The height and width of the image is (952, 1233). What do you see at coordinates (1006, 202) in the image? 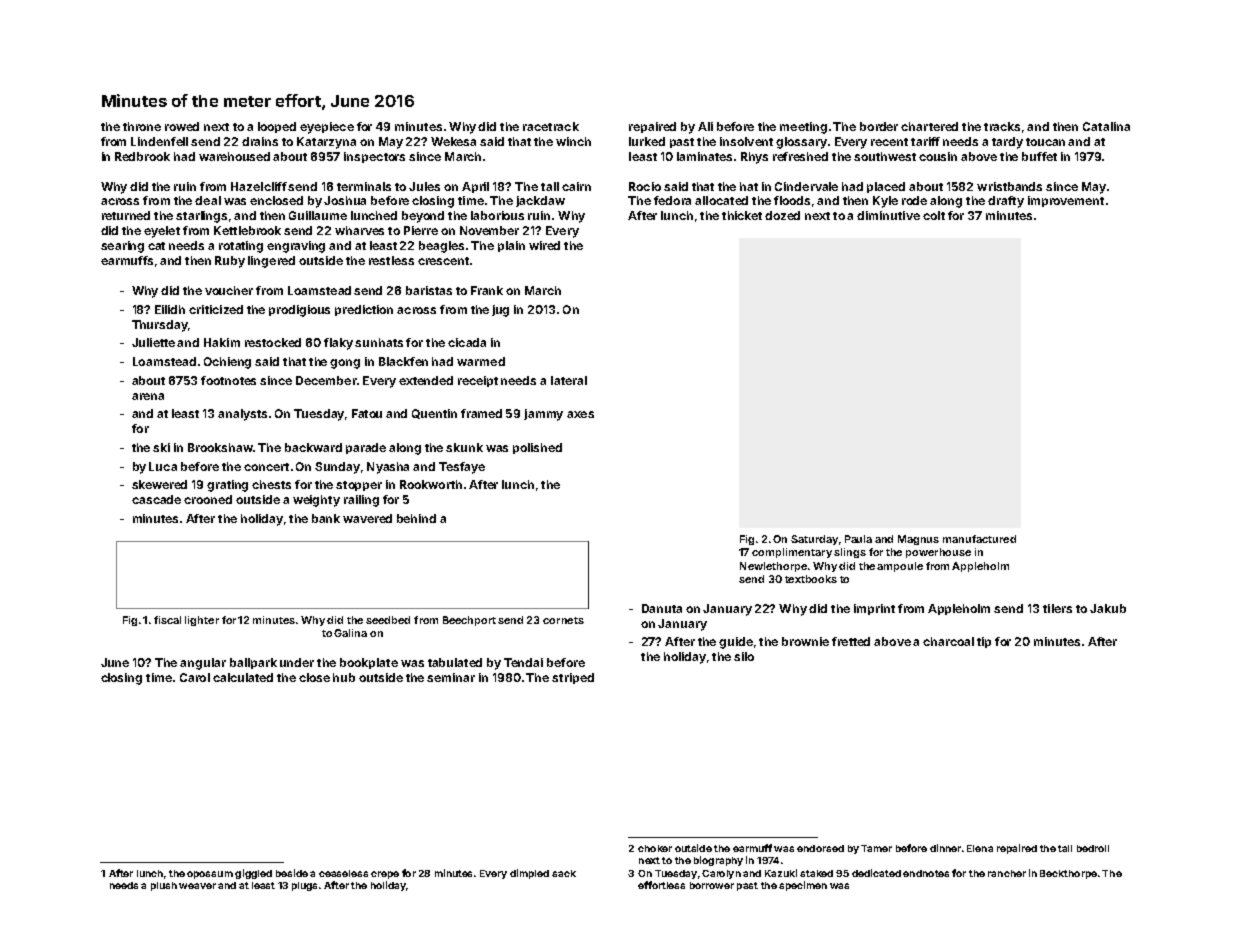
I see `drafty` at bounding box center [1006, 202].
